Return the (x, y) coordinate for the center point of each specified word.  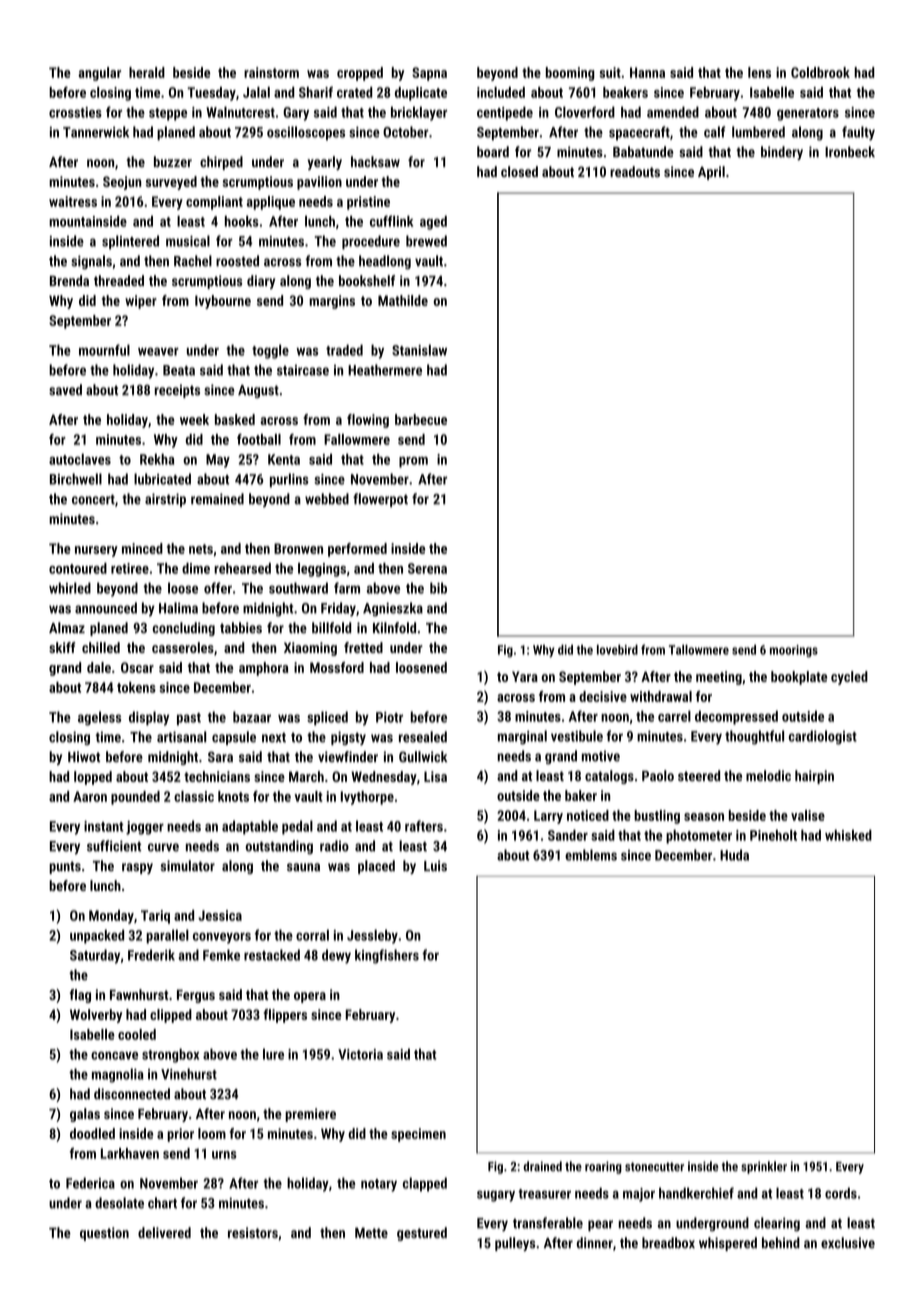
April (711, 173)
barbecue (421, 419)
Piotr (389, 717)
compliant (214, 203)
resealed (423, 737)
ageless (99, 718)
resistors (253, 1232)
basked (235, 419)
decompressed (736, 718)
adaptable (250, 827)
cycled (849, 678)
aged (433, 223)
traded (344, 350)
